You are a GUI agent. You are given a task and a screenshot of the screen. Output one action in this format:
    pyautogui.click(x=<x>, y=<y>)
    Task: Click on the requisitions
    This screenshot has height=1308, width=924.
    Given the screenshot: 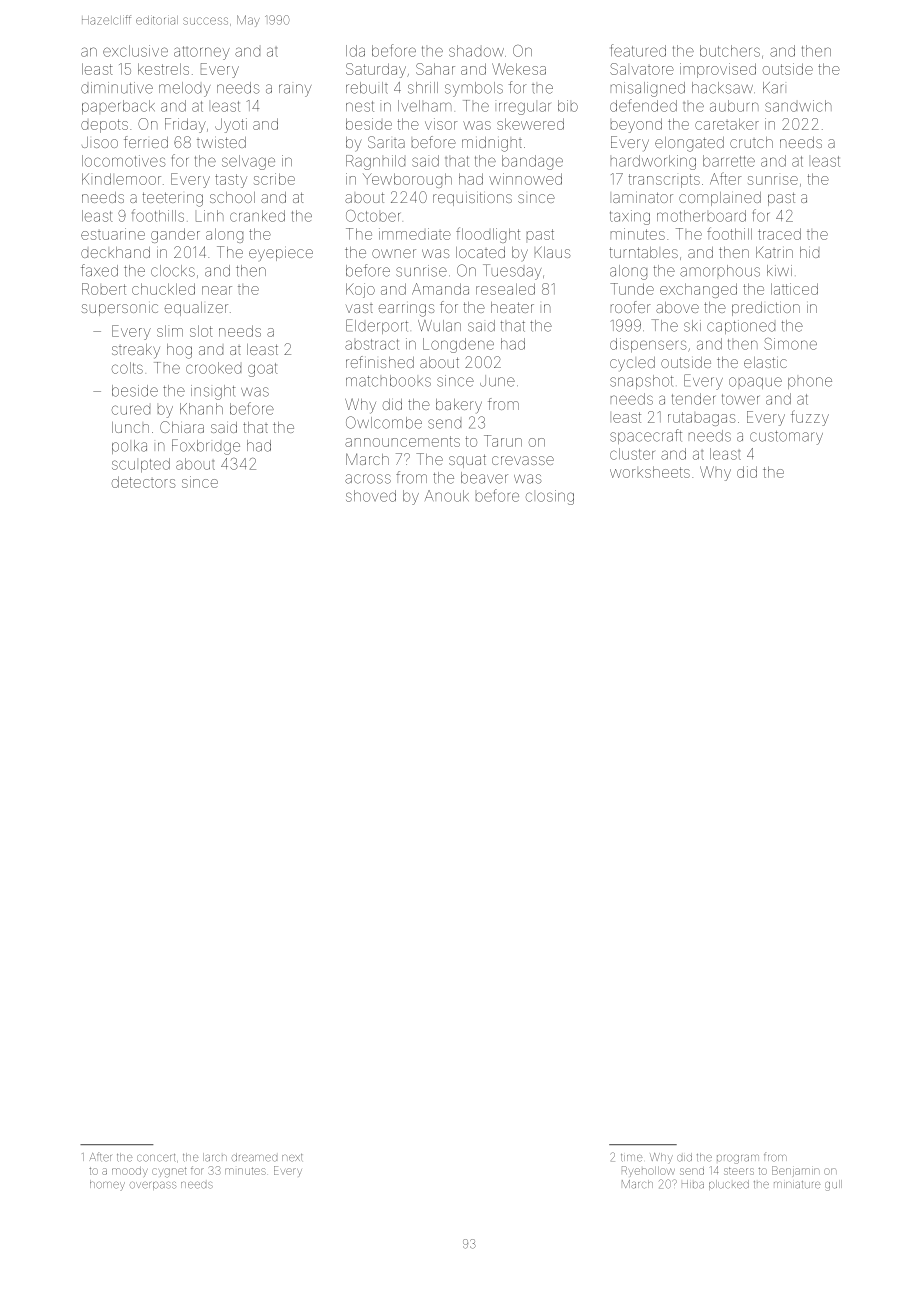 What is the action you would take?
    pyautogui.click(x=472, y=199)
